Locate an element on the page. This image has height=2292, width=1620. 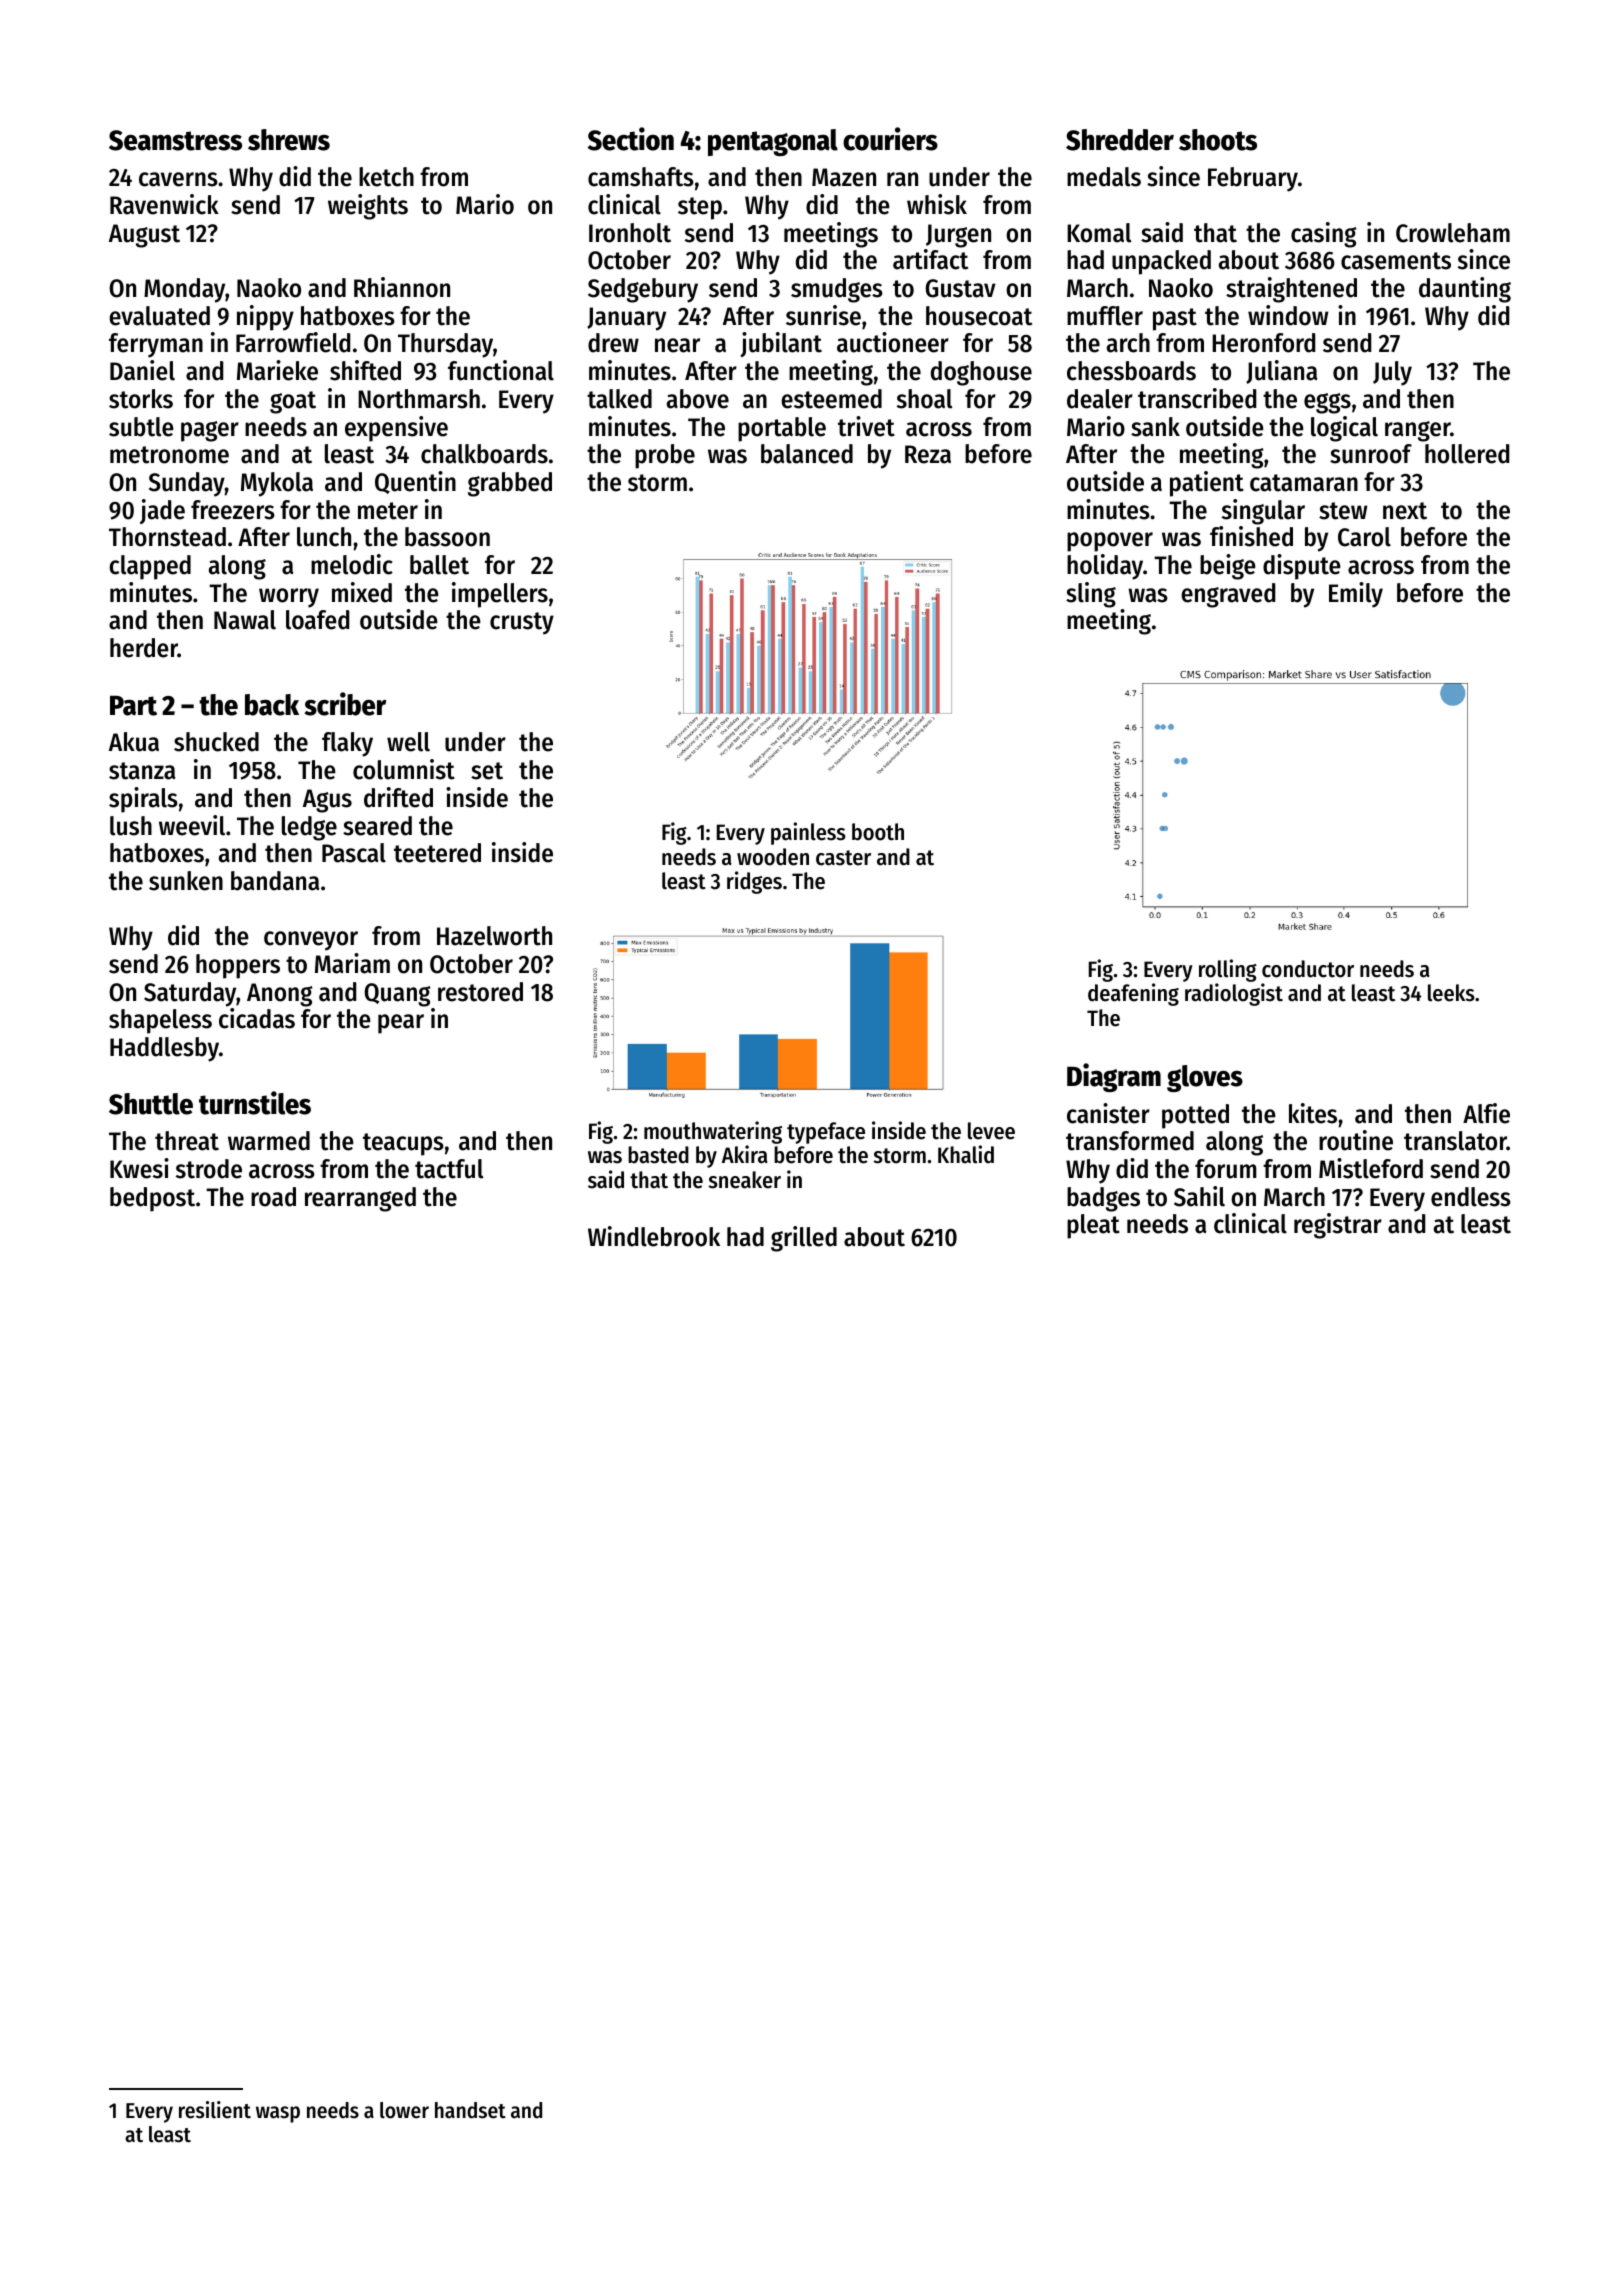
typeface is located at coordinates (826, 1133).
